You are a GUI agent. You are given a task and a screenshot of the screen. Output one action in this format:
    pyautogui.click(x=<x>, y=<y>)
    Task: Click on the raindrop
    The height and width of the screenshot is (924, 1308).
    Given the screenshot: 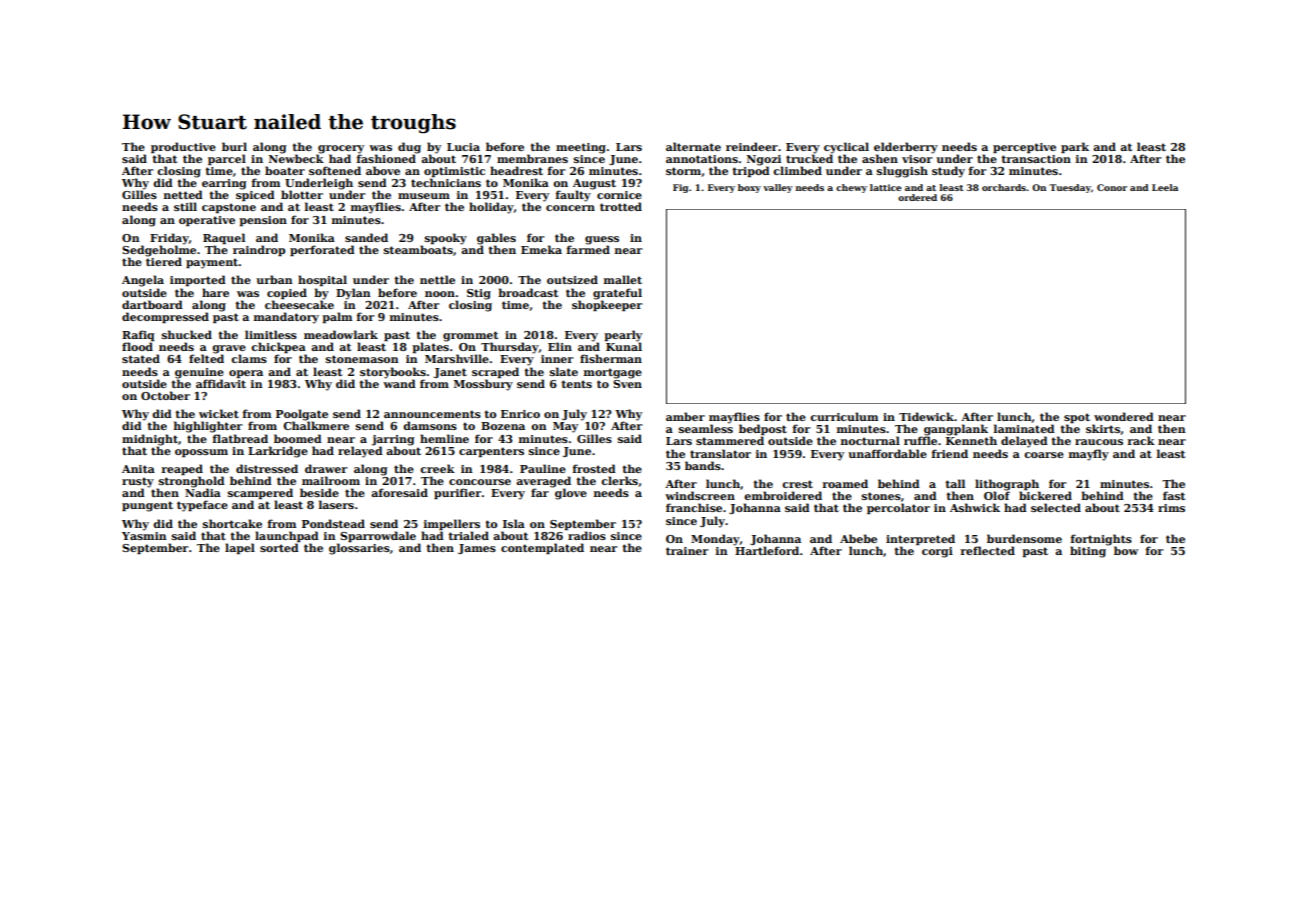 What is the action you would take?
    pyautogui.click(x=259, y=250)
